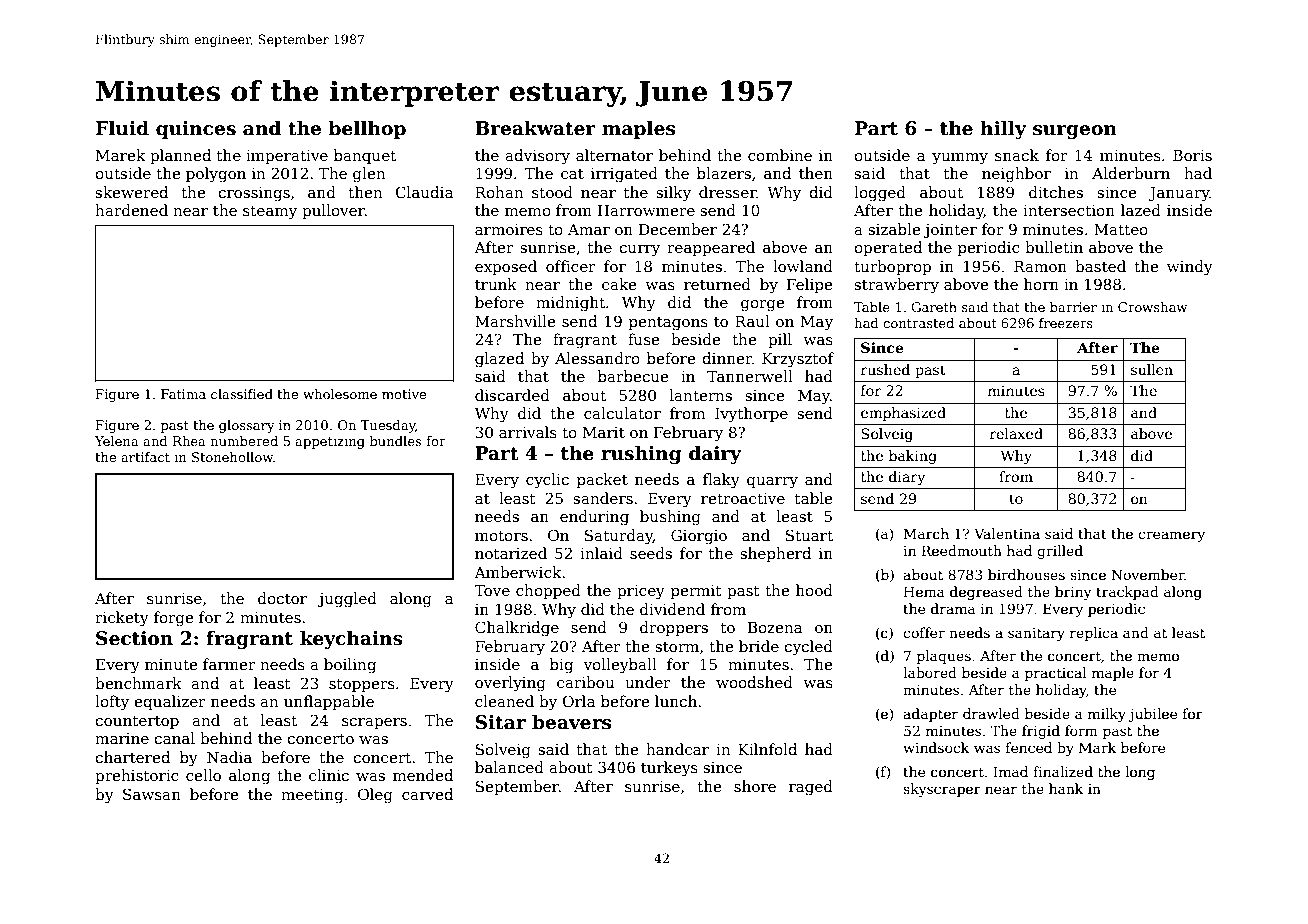  Describe the element at coordinates (535, 128) in the document. I see `Breakwater` at that location.
